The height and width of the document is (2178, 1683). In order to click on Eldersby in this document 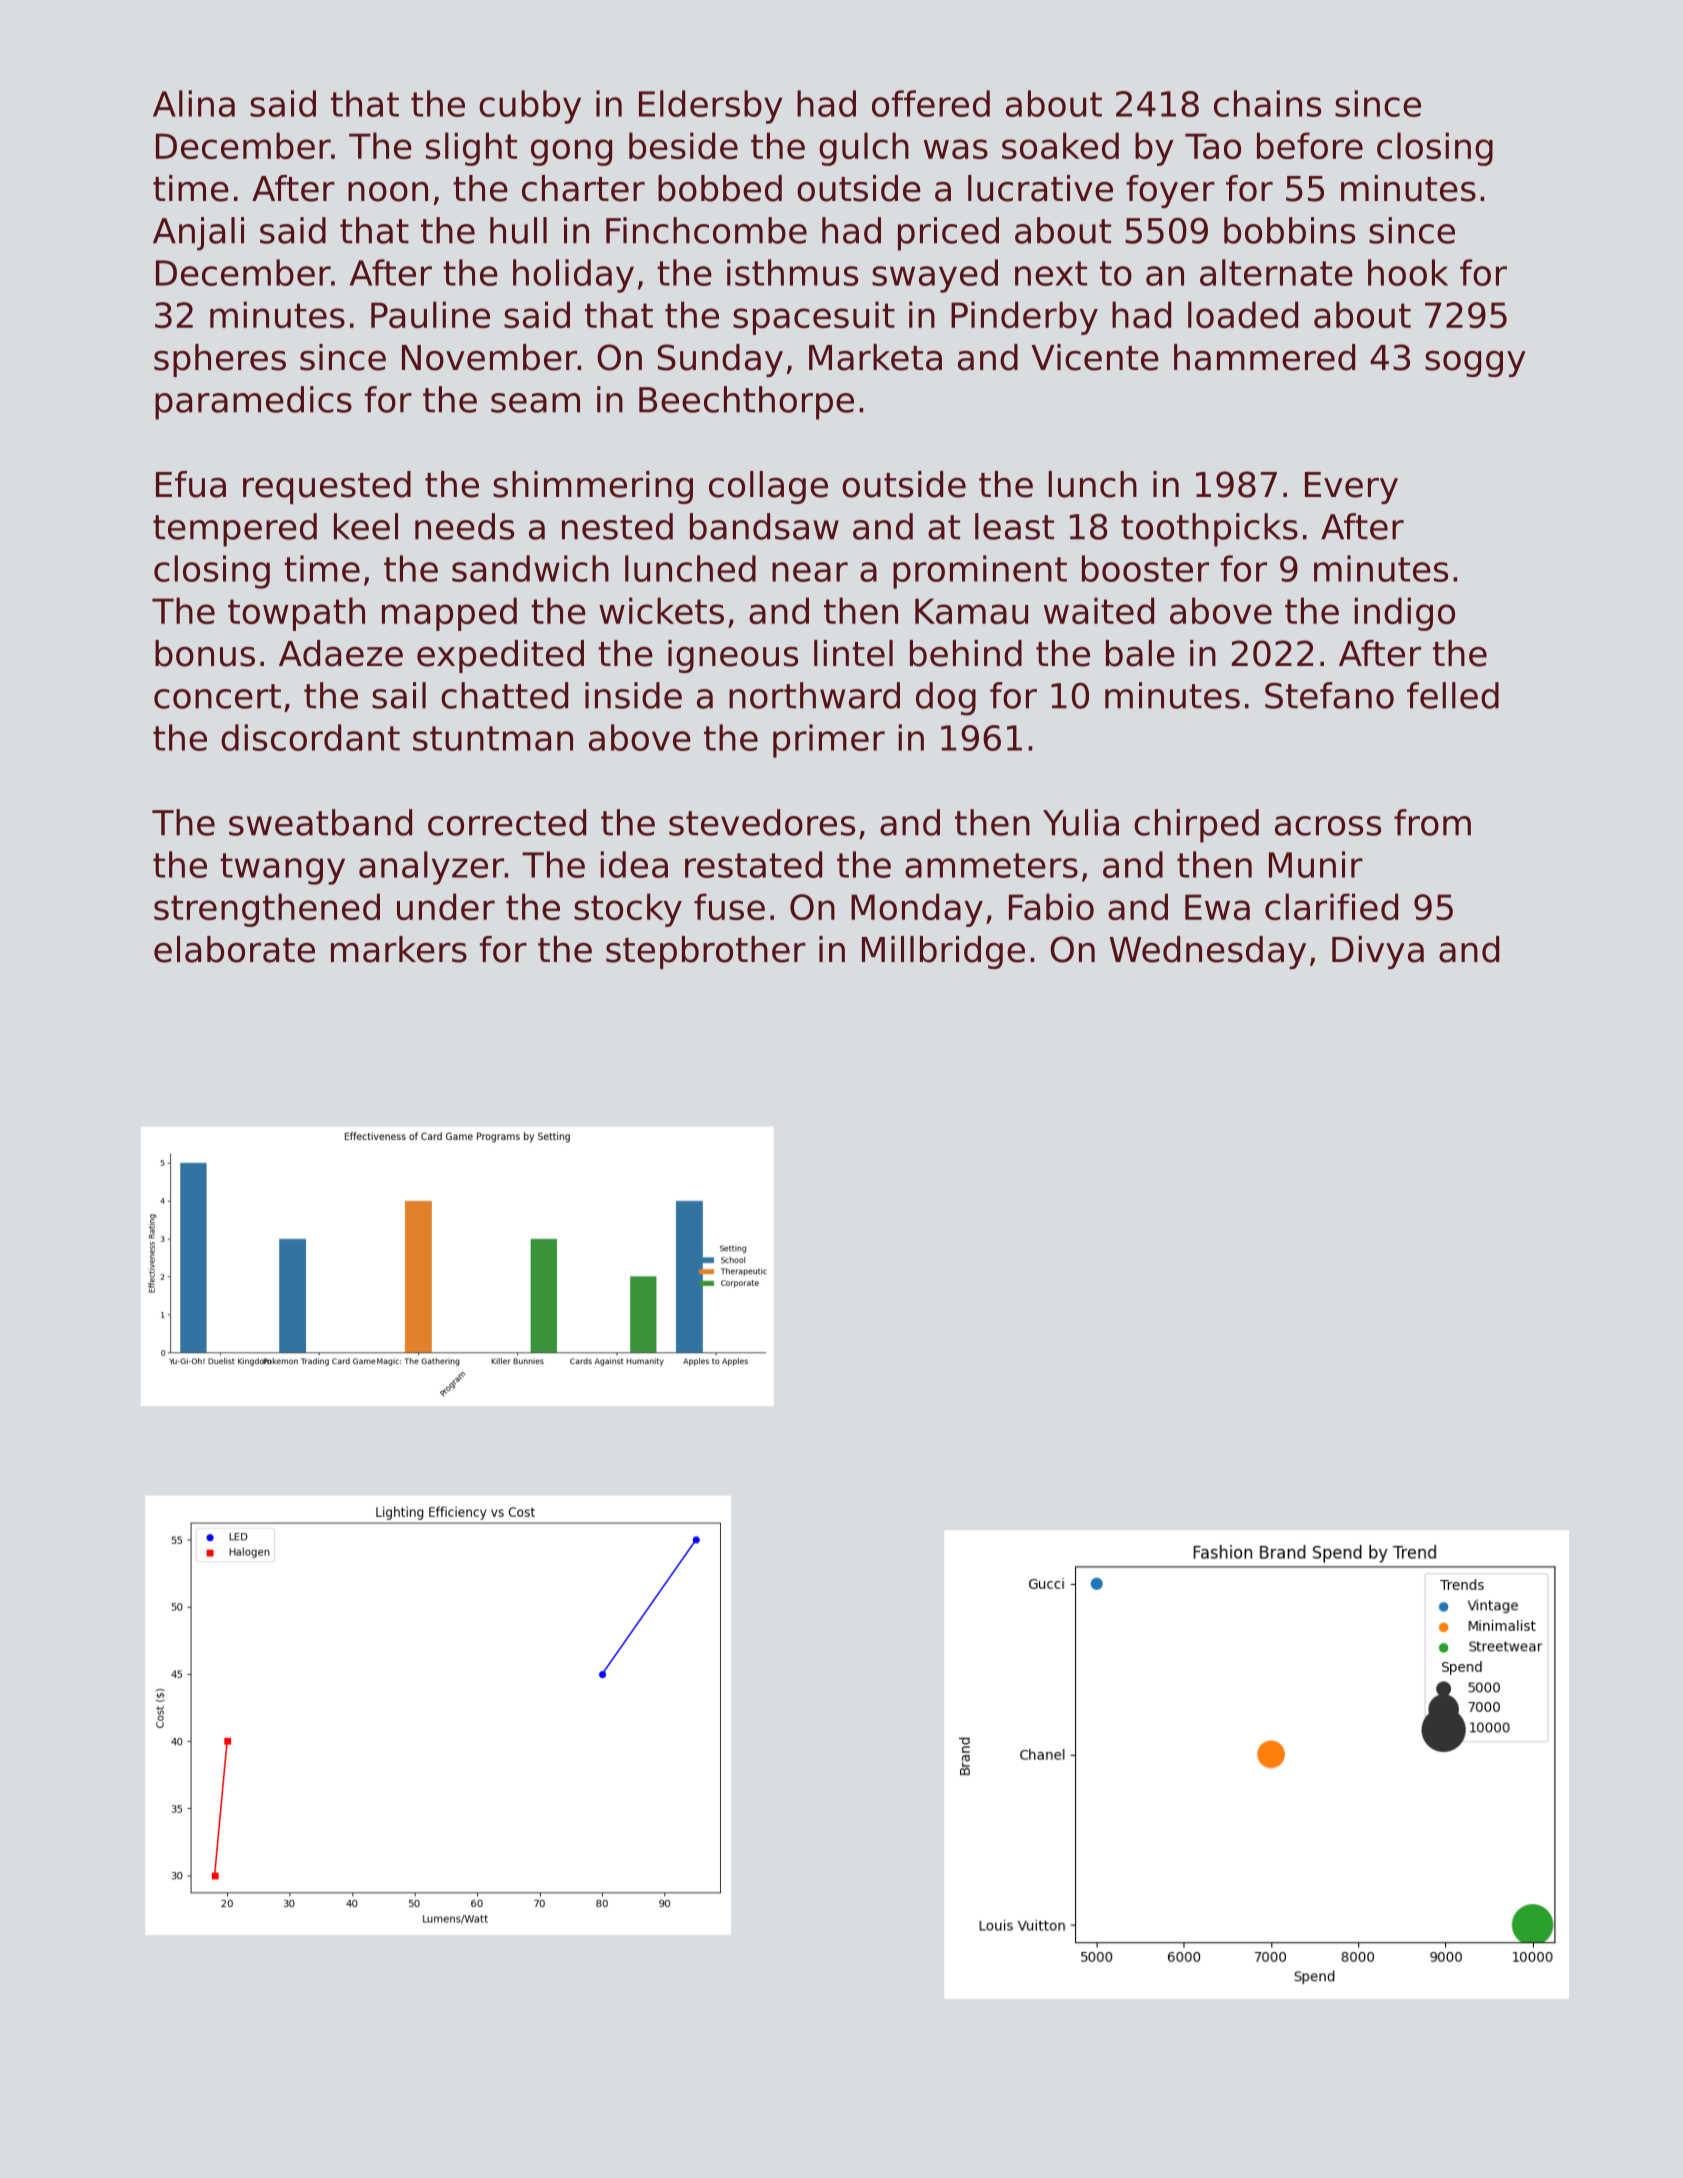, I will do `click(710, 107)`.
